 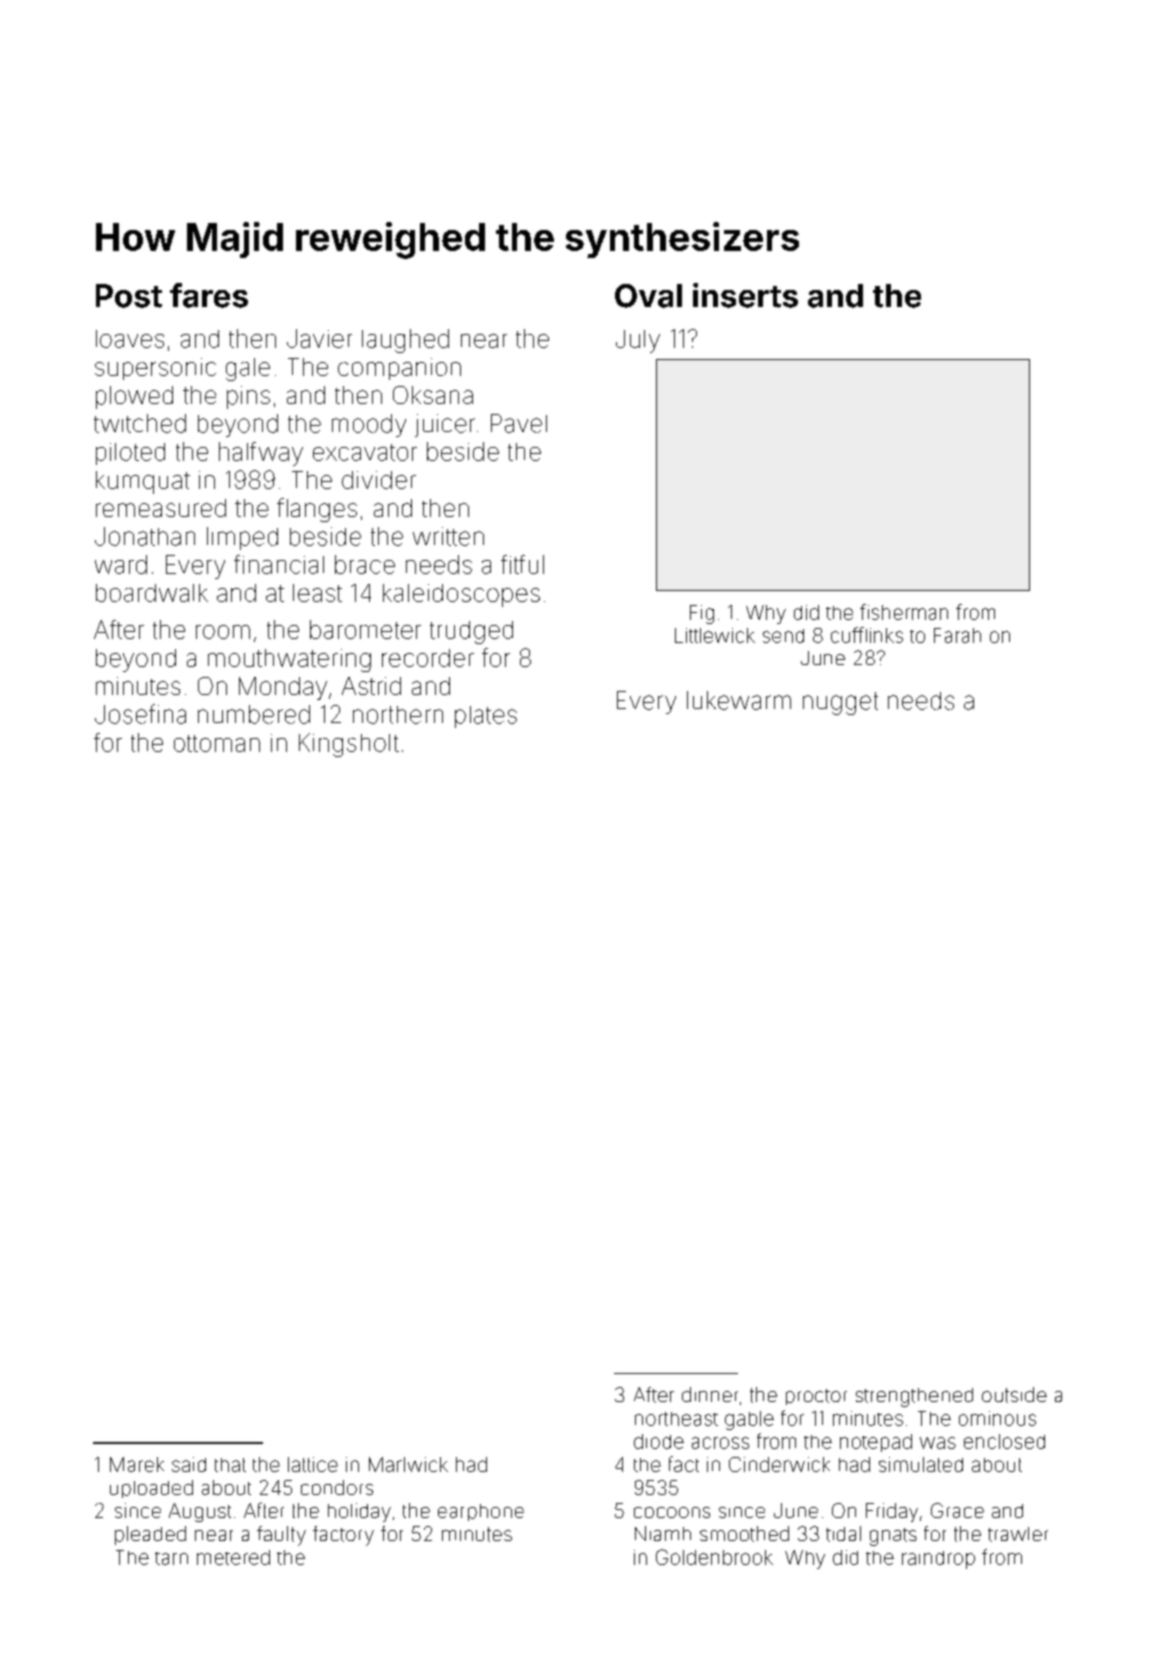 I want to click on numbered, so click(x=254, y=714).
